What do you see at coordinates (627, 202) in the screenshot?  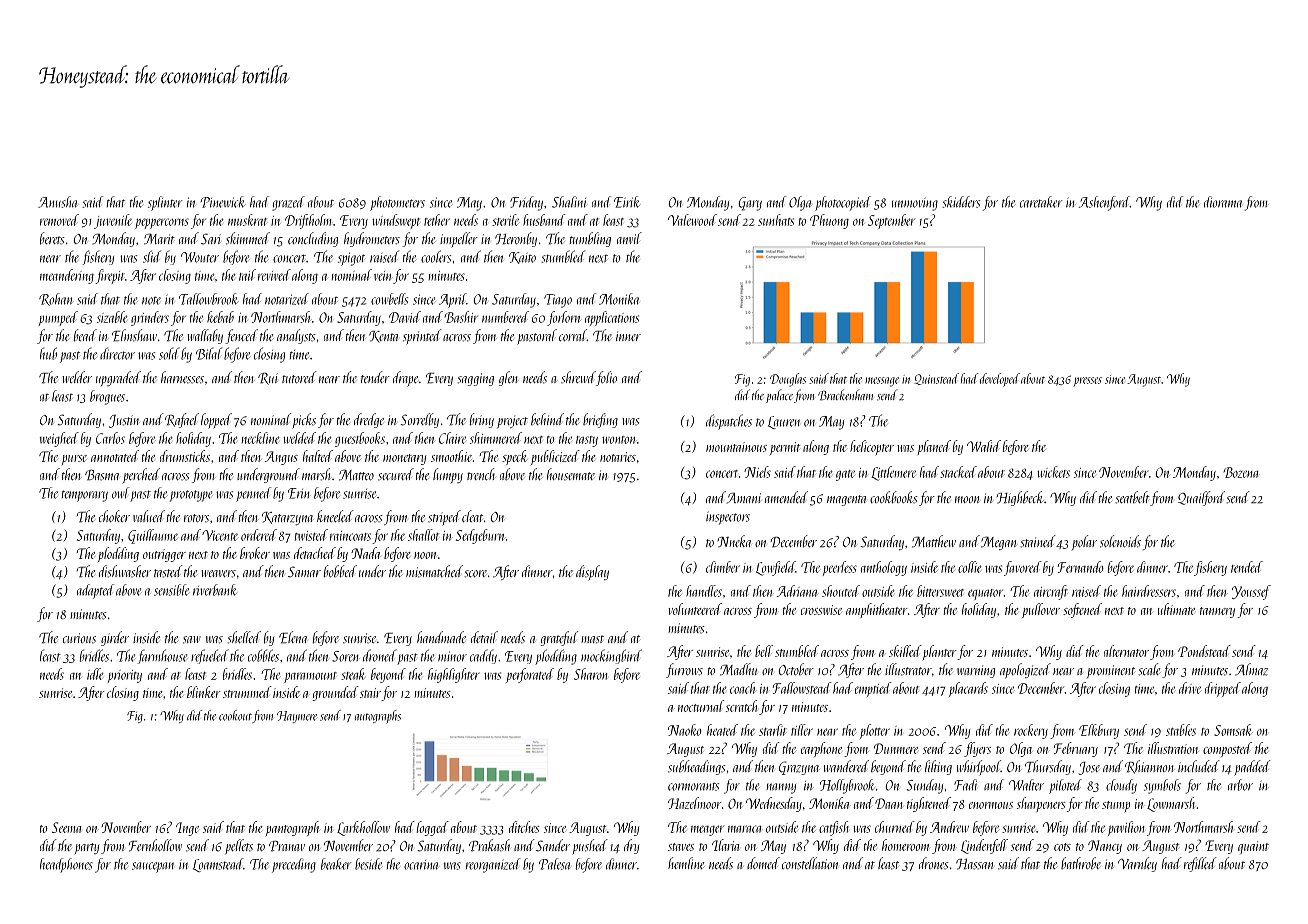 I see `Eirik` at bounding box center [627, 202].
